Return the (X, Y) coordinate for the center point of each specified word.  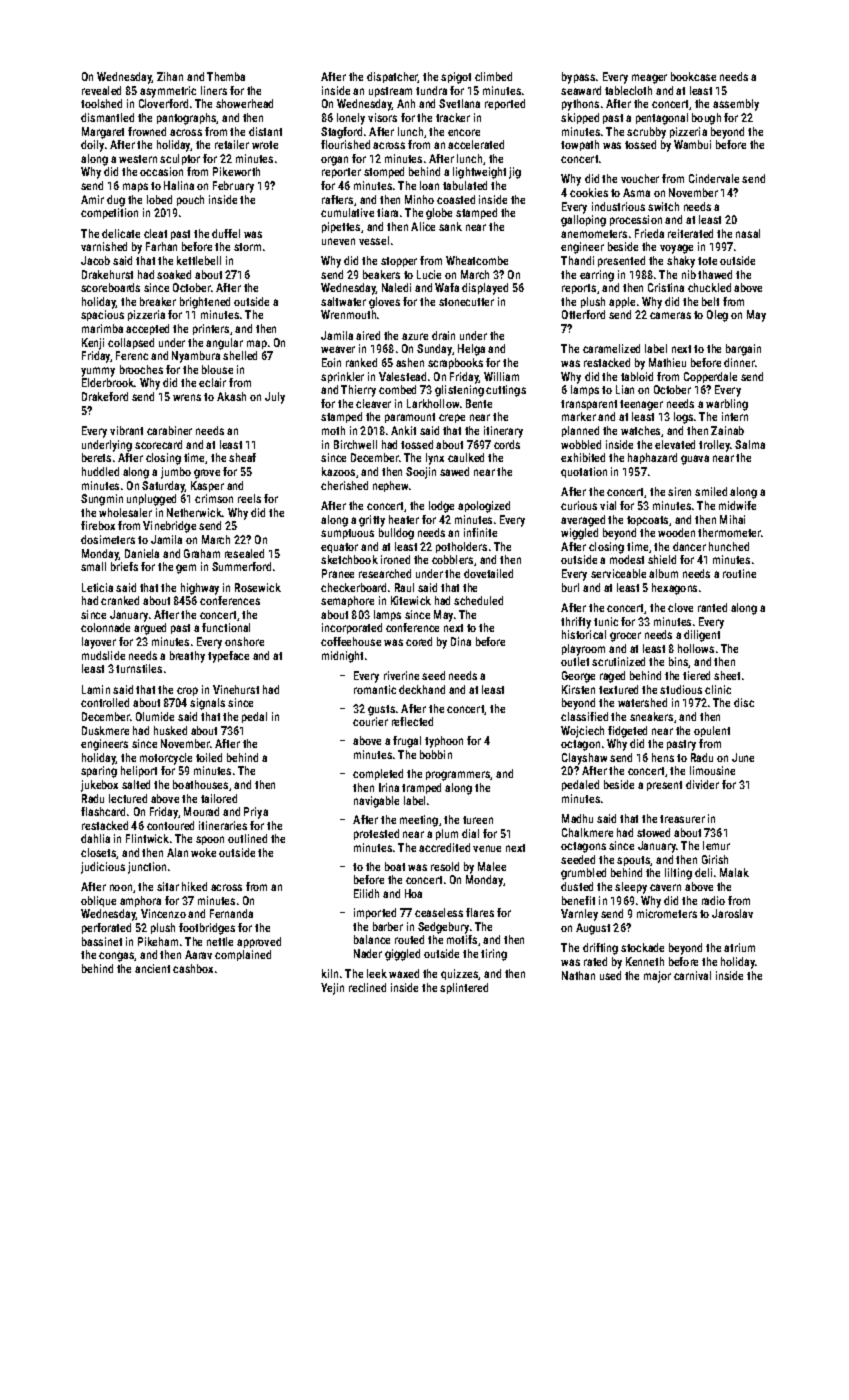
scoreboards (110, 287)
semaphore (347, 601)
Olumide (155, 716)
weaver (338, 349)
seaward (581, 90)
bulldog (396, 534)
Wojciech (582, 732)
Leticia (97, 587)
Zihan (170, 76)
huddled (100, 471)
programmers (458, 776)
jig (515, 173)
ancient (152, 968)
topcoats (647, 521)
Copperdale (710, 377)
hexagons (674, 589)
